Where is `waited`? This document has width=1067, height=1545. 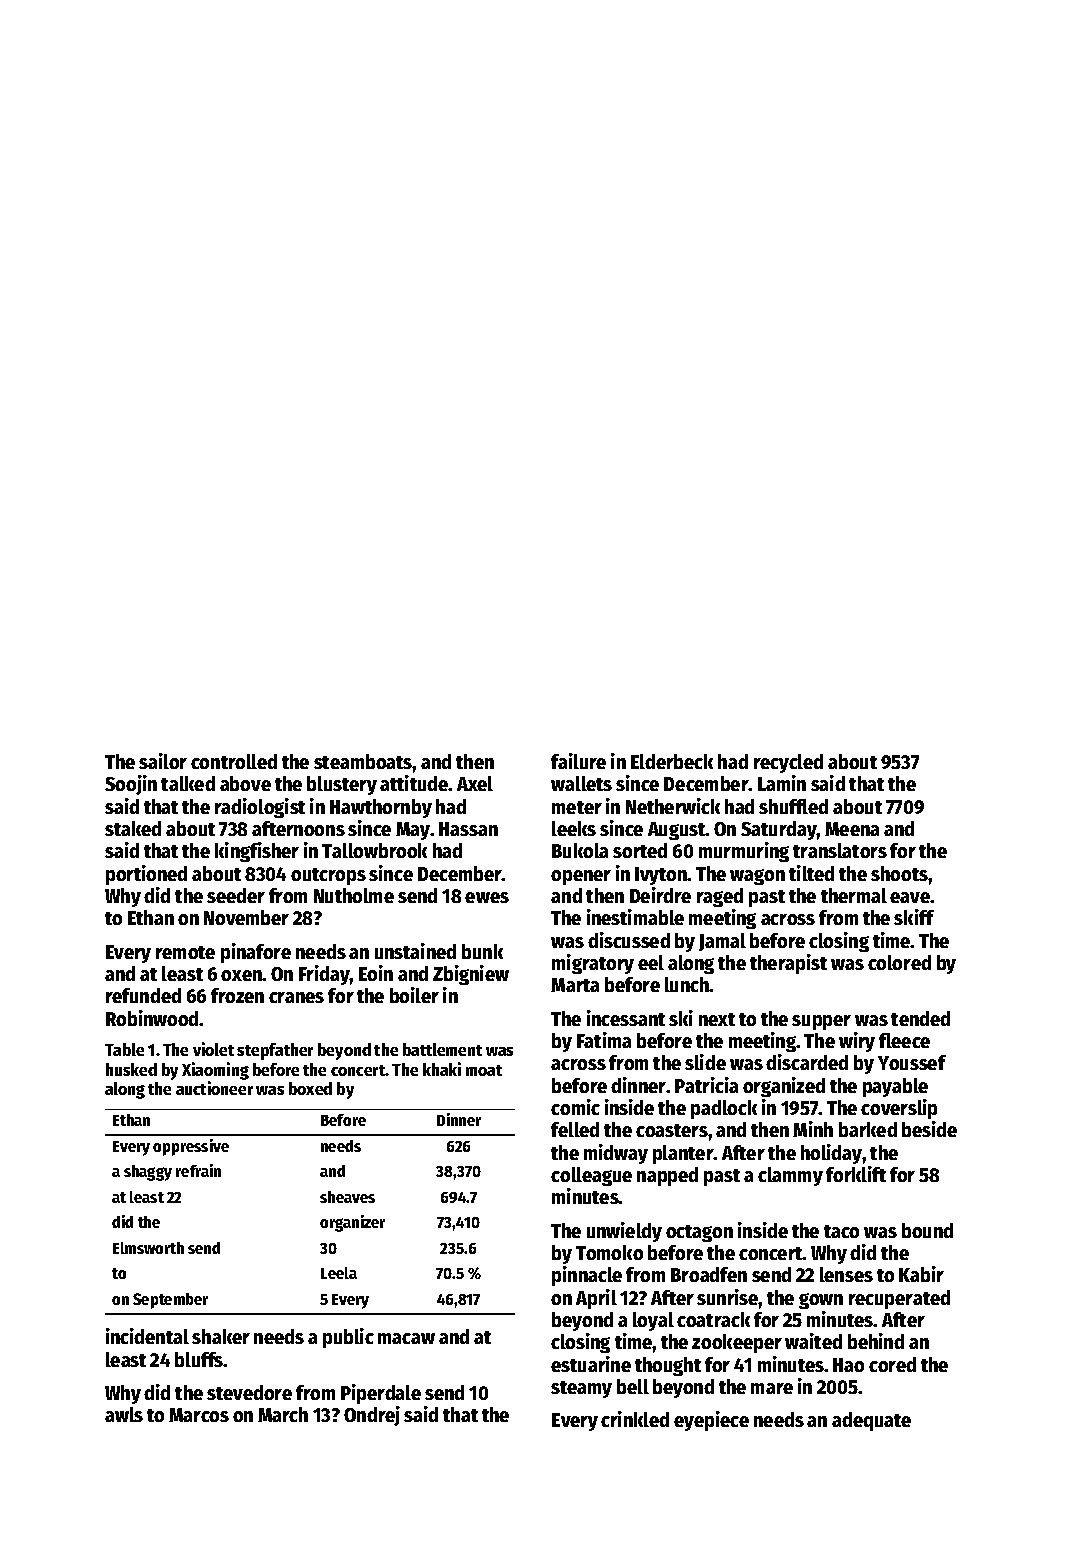 waited is located at coordinates (813, 1341).
